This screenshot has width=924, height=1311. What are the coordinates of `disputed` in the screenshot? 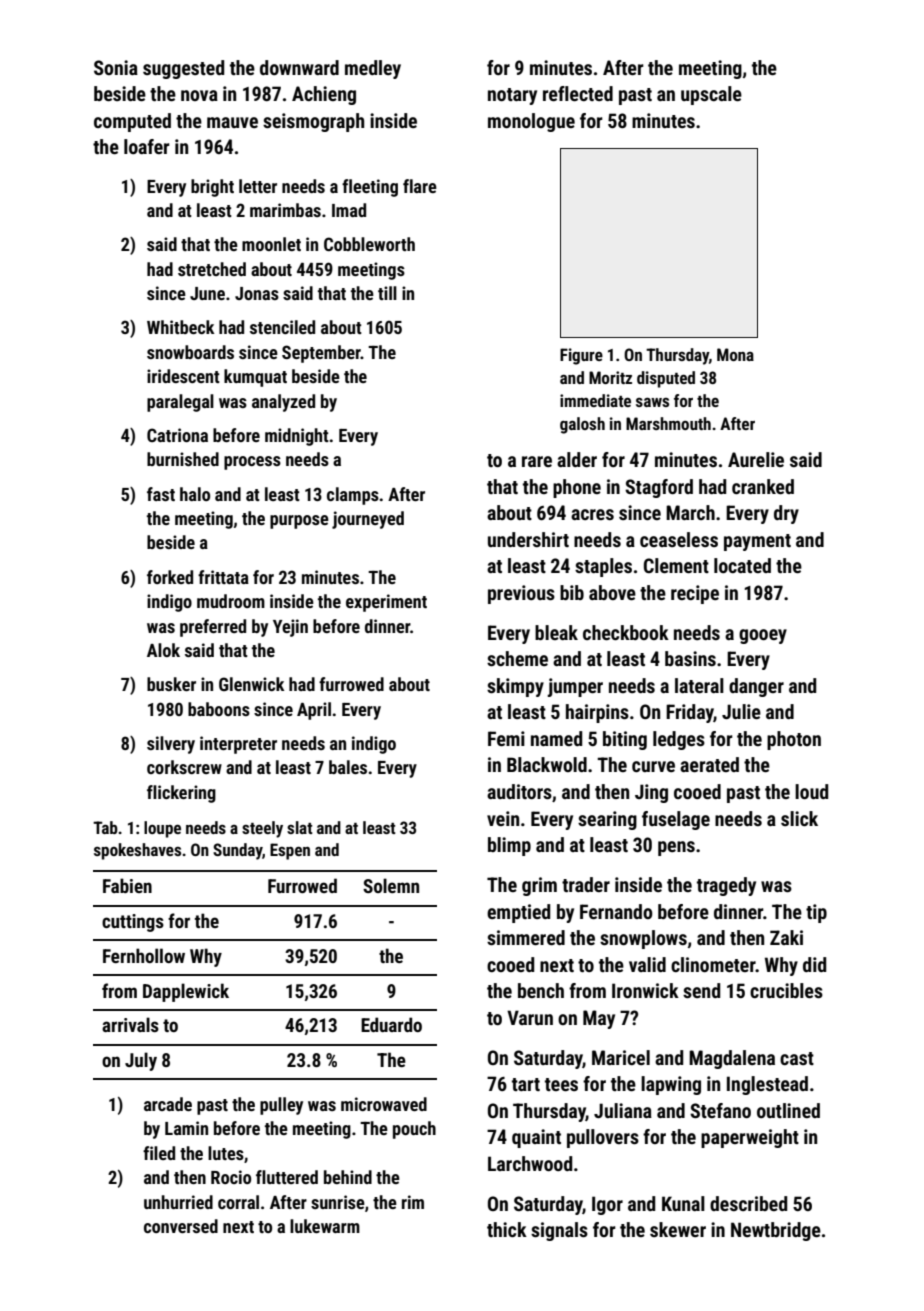 It's located at (666, 379).
